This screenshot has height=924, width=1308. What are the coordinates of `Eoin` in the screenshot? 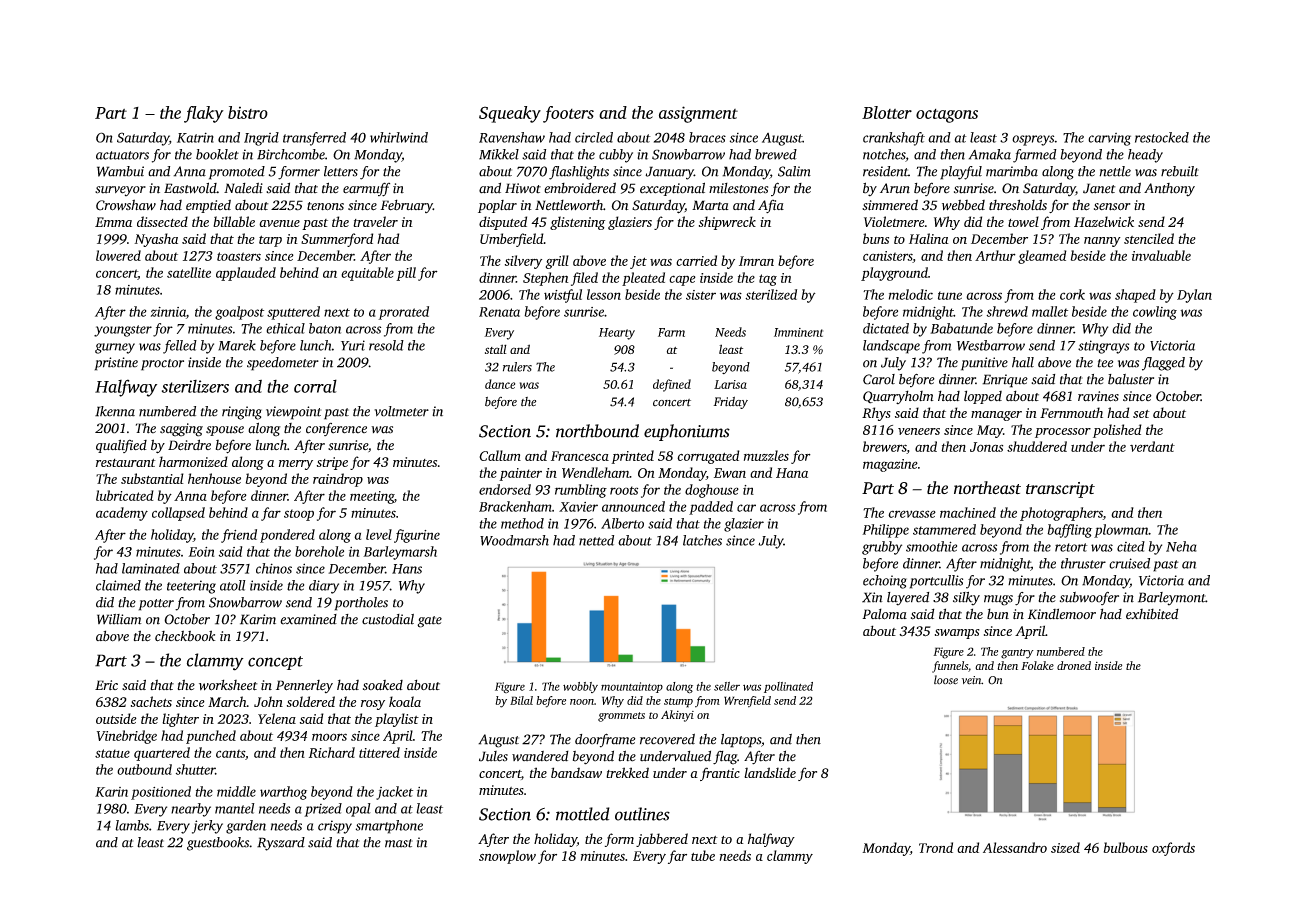 It's located at (201, 552).
